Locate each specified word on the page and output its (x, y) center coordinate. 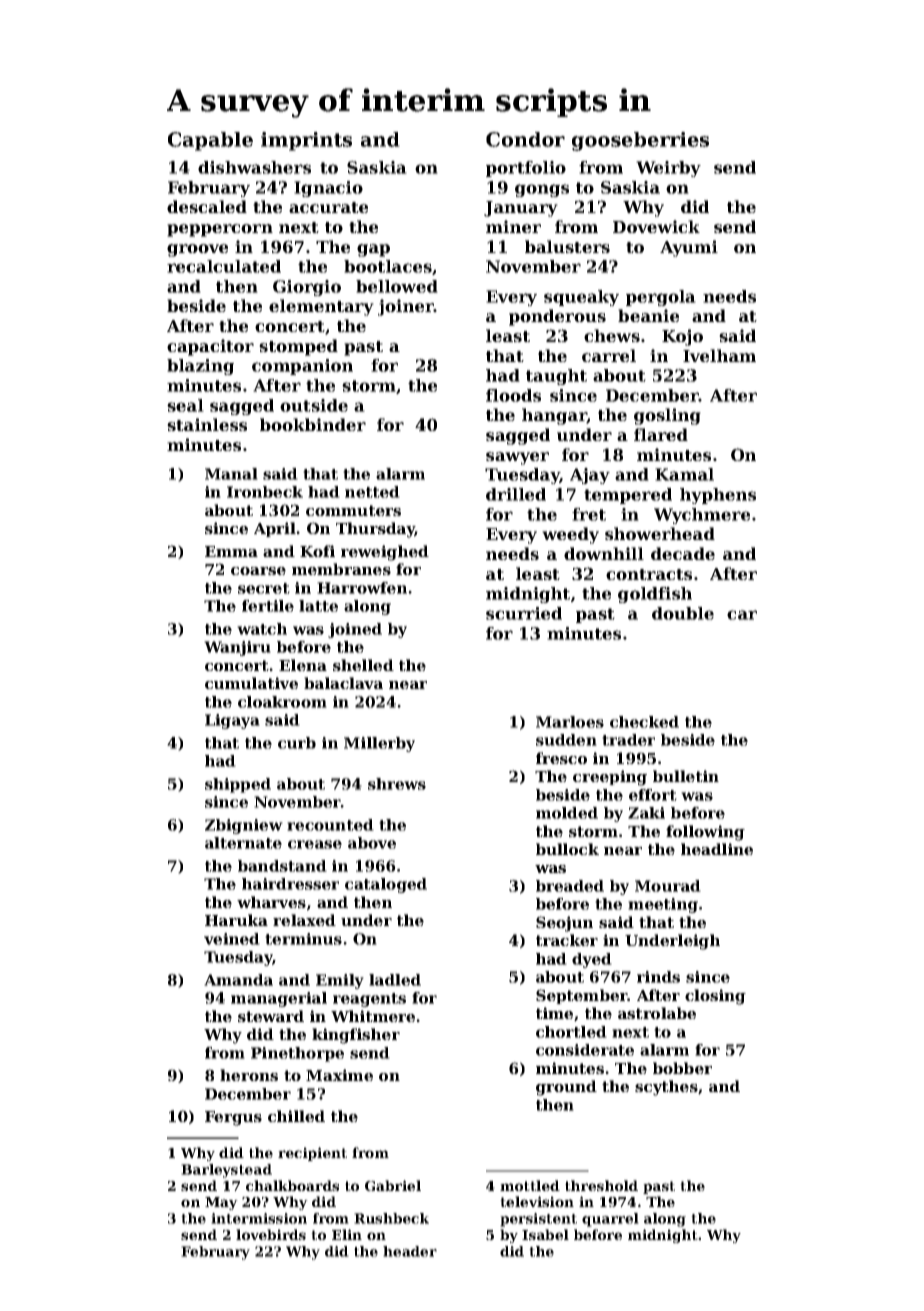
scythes (666, 1088)
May (221, 1203)
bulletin (686, 776)
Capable (210, 141)
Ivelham (719, 355)
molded (567, 813)
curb (297, 743)
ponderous (557, 317)
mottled (530, 1185)
